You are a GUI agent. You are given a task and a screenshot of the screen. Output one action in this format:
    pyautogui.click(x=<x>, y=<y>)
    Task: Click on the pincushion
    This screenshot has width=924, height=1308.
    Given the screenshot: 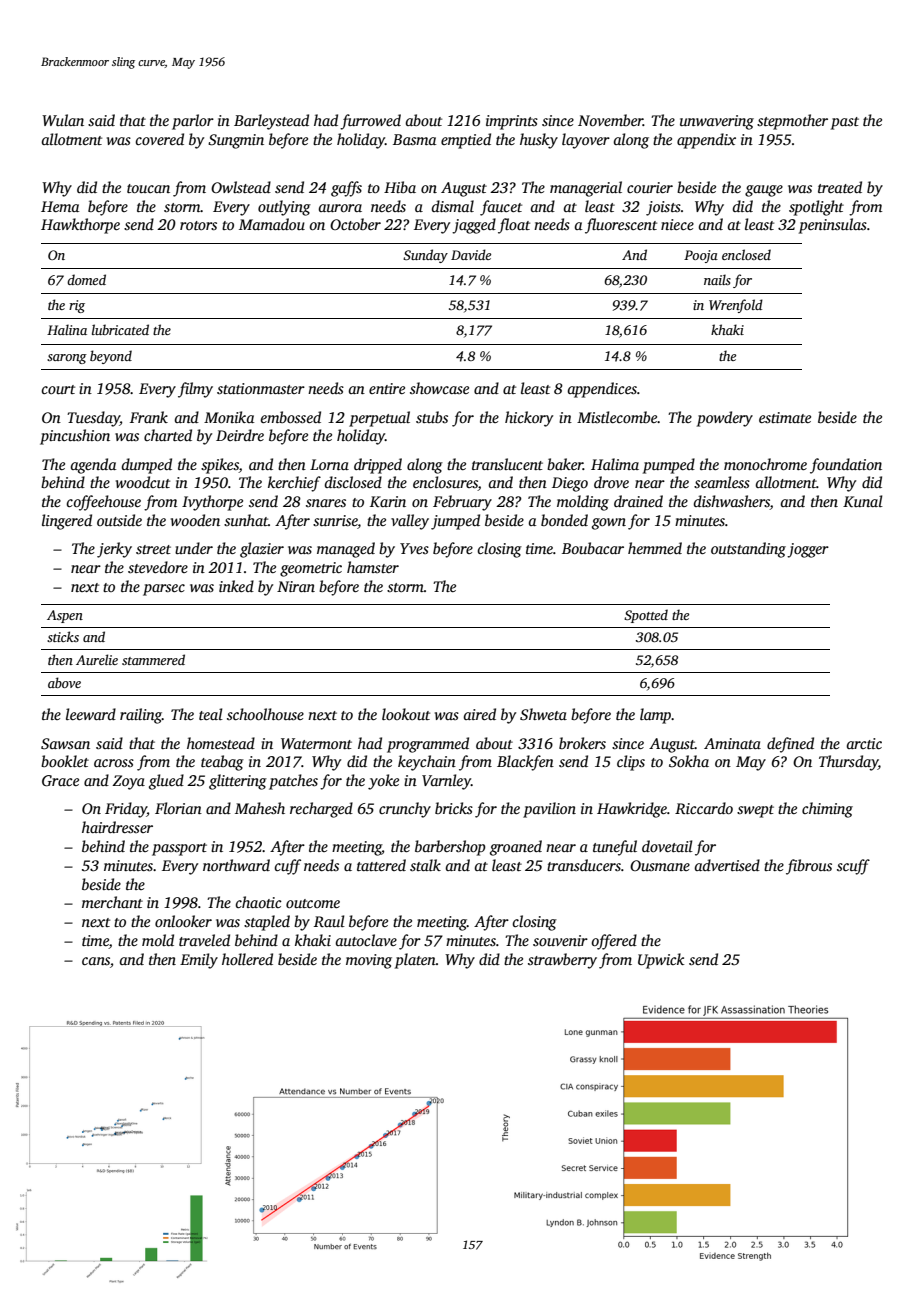 What is the action you would take?
    pyautogui.click(x=75, y=437)
